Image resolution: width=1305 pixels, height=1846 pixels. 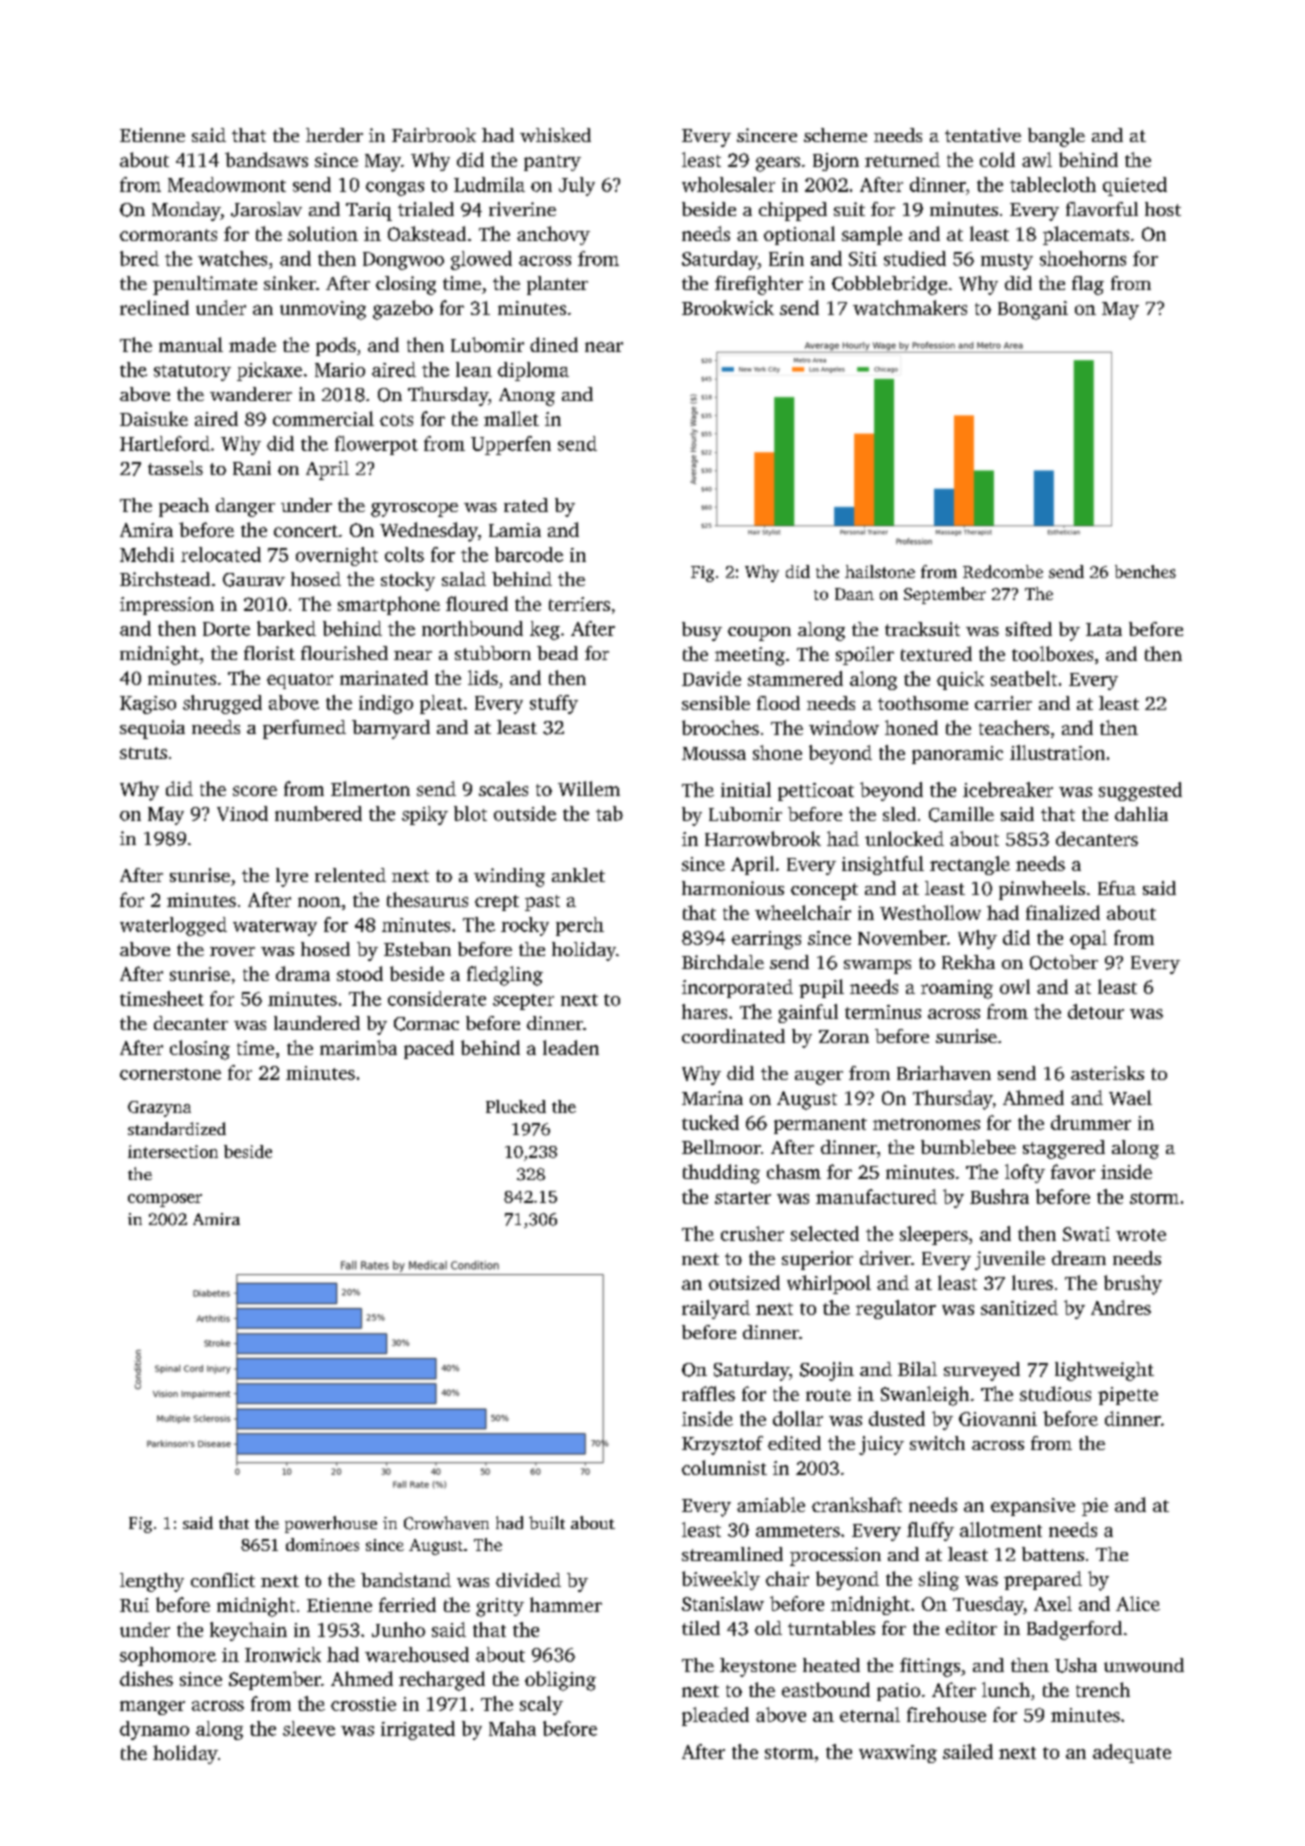 I want to click on bandsaws, so click(x=266, y=159).
